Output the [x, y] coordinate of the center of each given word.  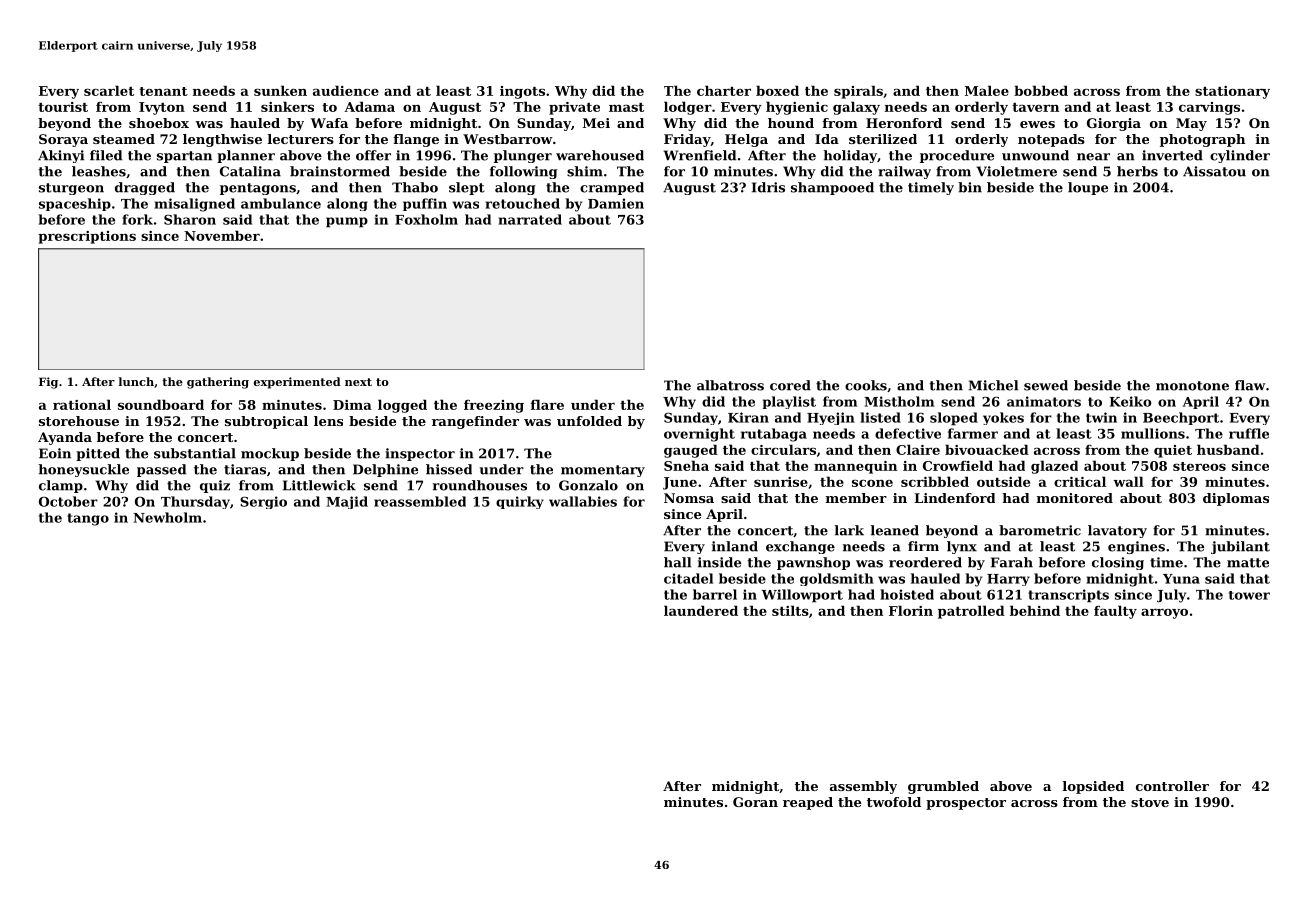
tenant [163, 91]
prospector [966, 804]
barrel [715, 594]
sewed [1046, 385]
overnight [699, 435]
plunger [523, 156]
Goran [755, 802]
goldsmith [837, 579]
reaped [808, 803]
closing [1118, 563]
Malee [987, 90]
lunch [136, 381]
